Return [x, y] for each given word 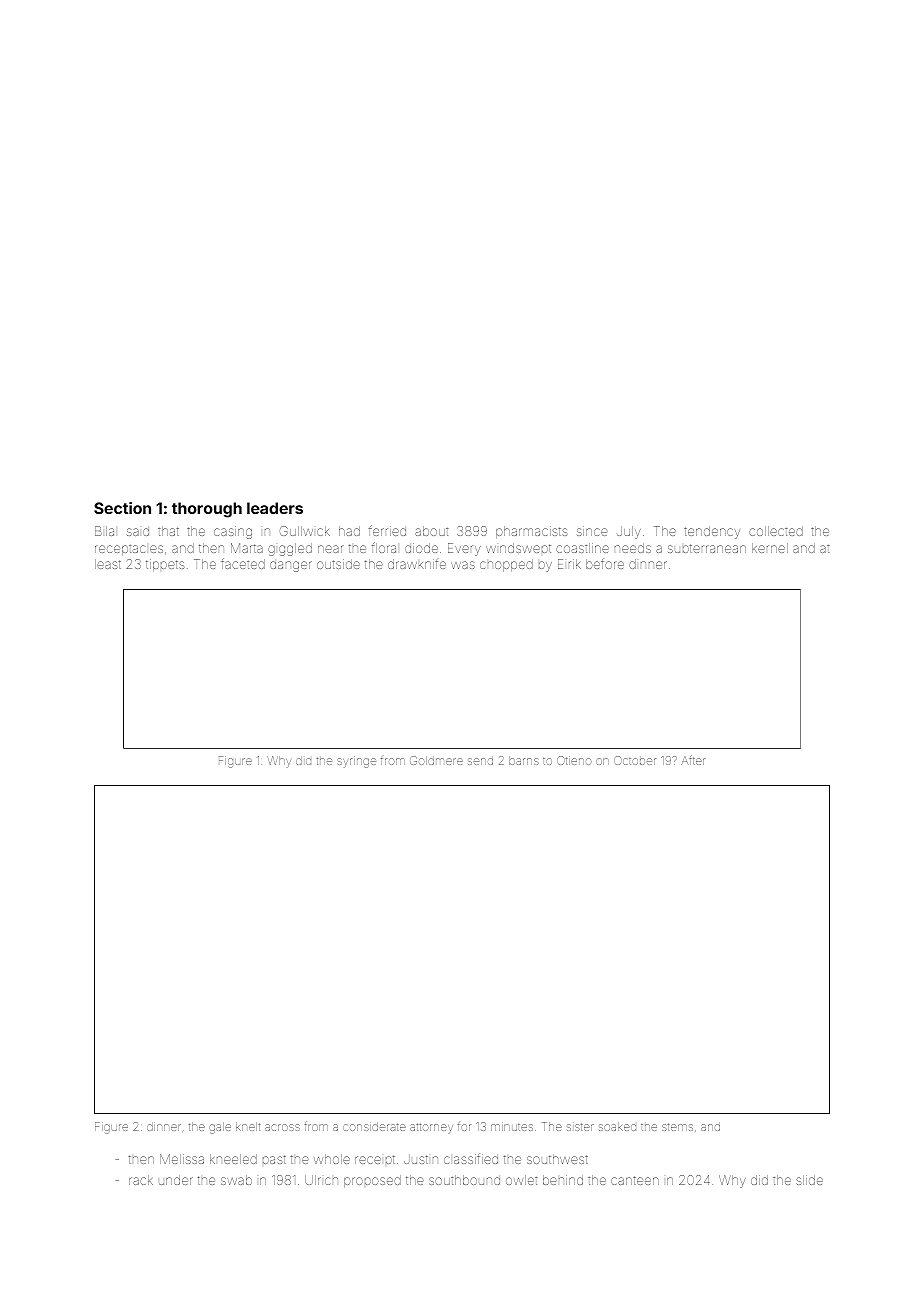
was [463, 565]
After [693, 760]
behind [563, 1180]
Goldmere [436, 760]
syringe [356, 763]
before [605, 564]
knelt [248, 1126]
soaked [617, 1126]
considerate [374, 1127]
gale [220, 1128]
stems [677, 1127]
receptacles [129, 550]
